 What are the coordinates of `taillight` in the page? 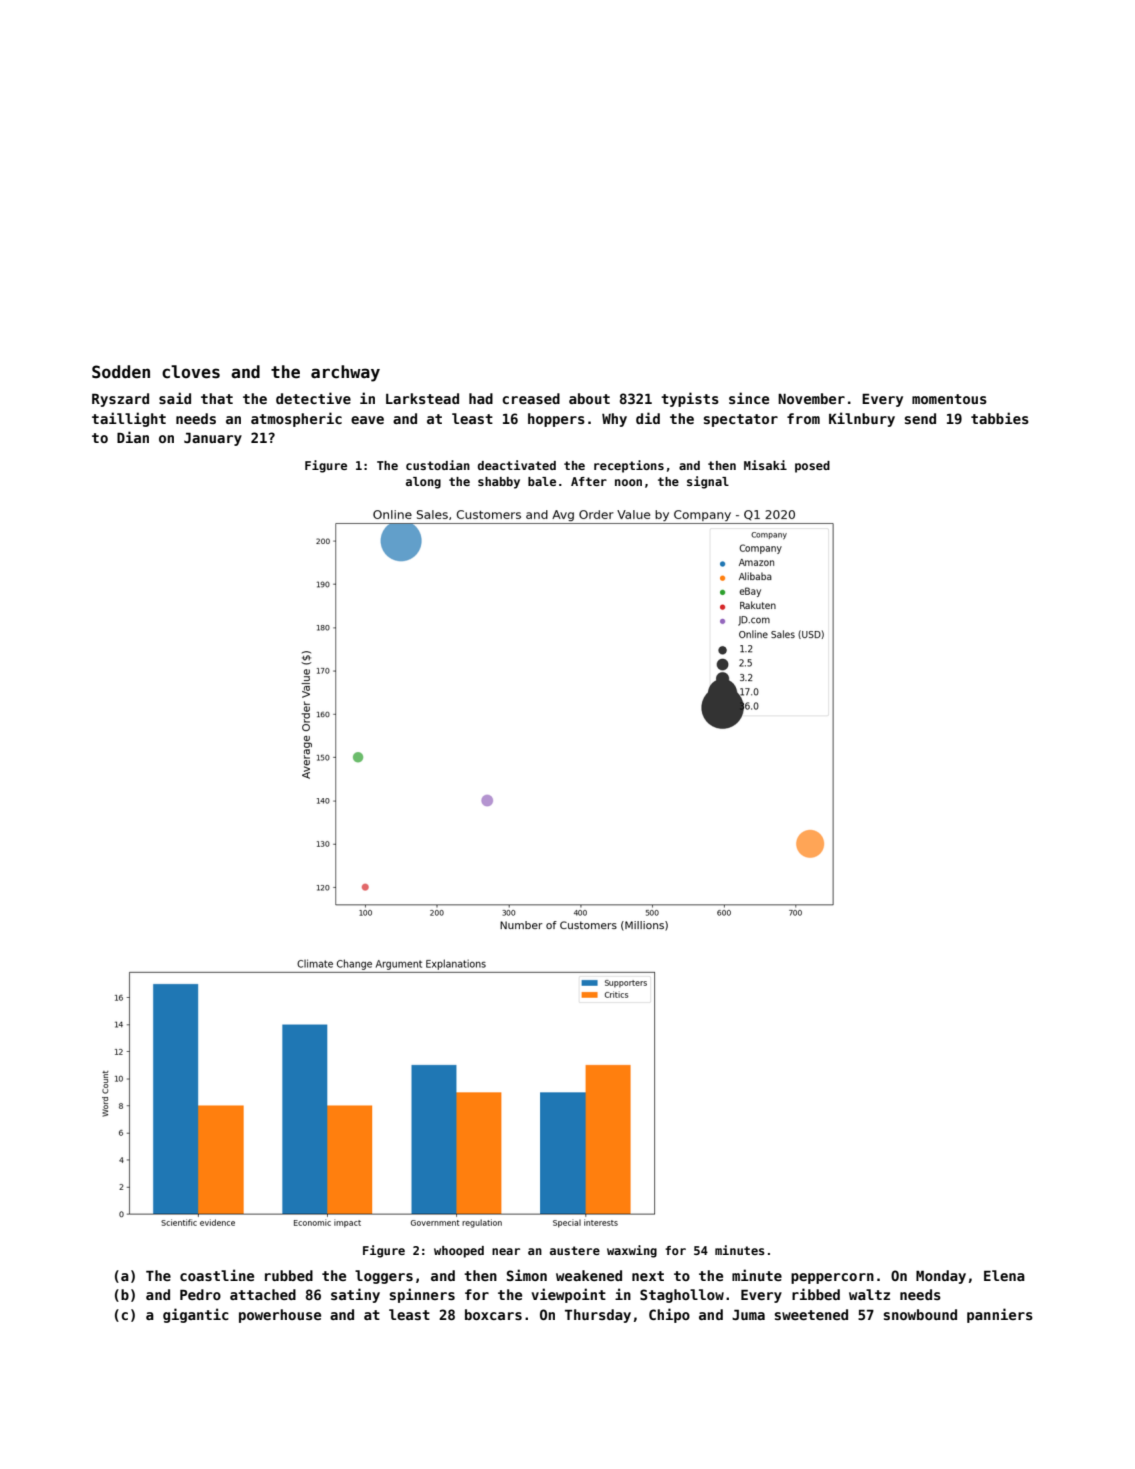 It's located at (129, 419).
